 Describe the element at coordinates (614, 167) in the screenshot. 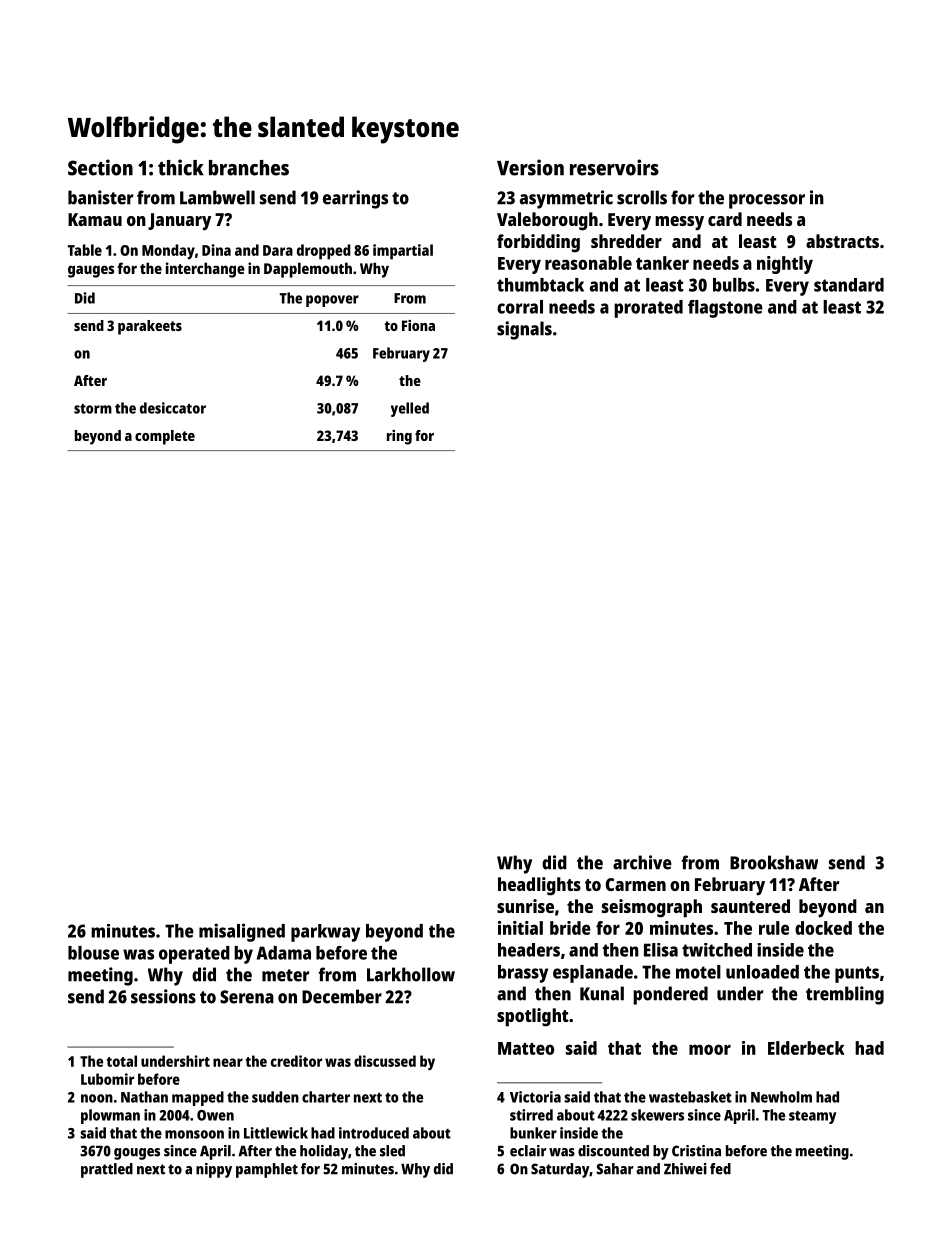

I see `reservoirs` at that location.
